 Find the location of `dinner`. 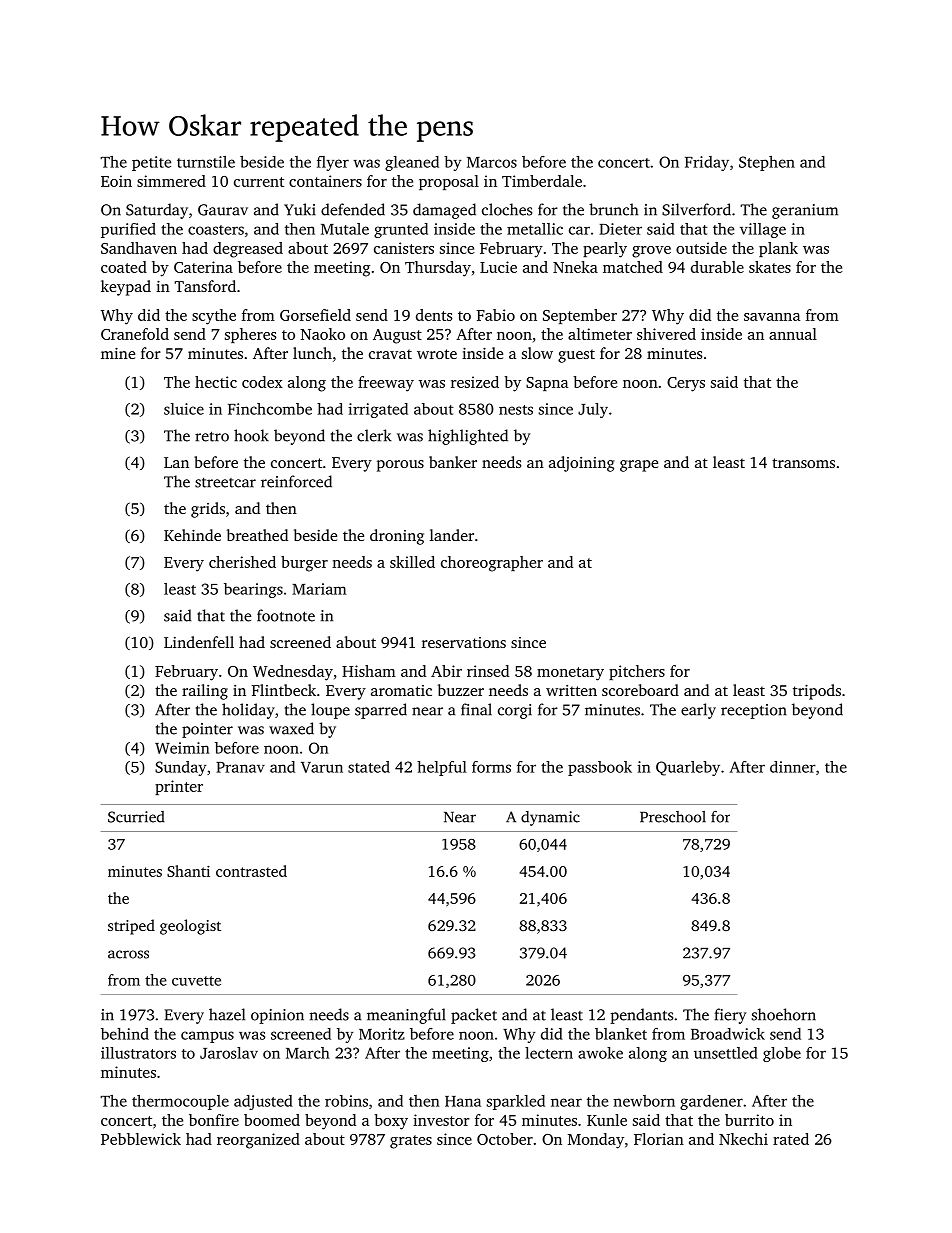

dinner is located at coordinates (793, 767).
